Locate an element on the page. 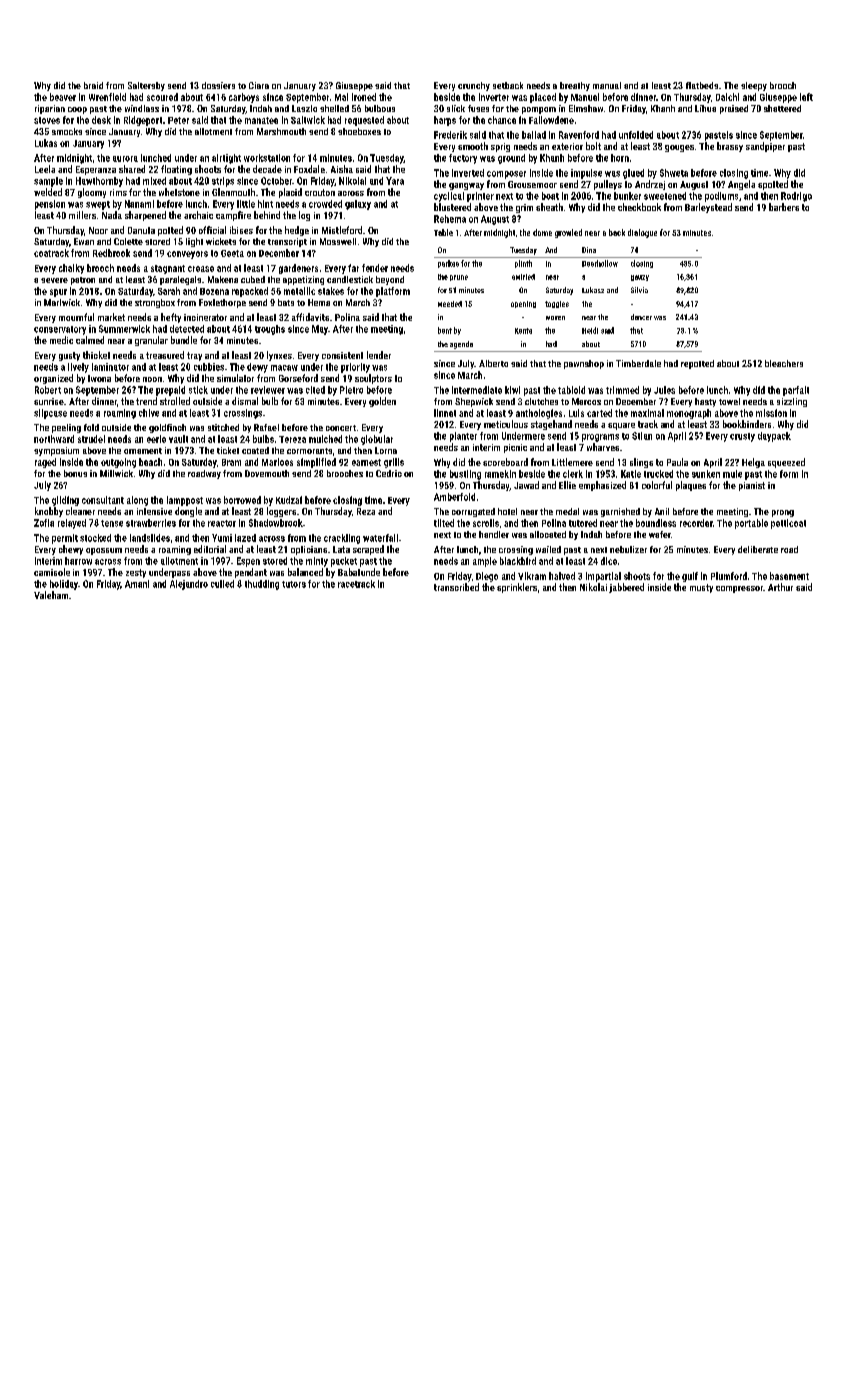  dialogue is located at coordinates (642, 233).
